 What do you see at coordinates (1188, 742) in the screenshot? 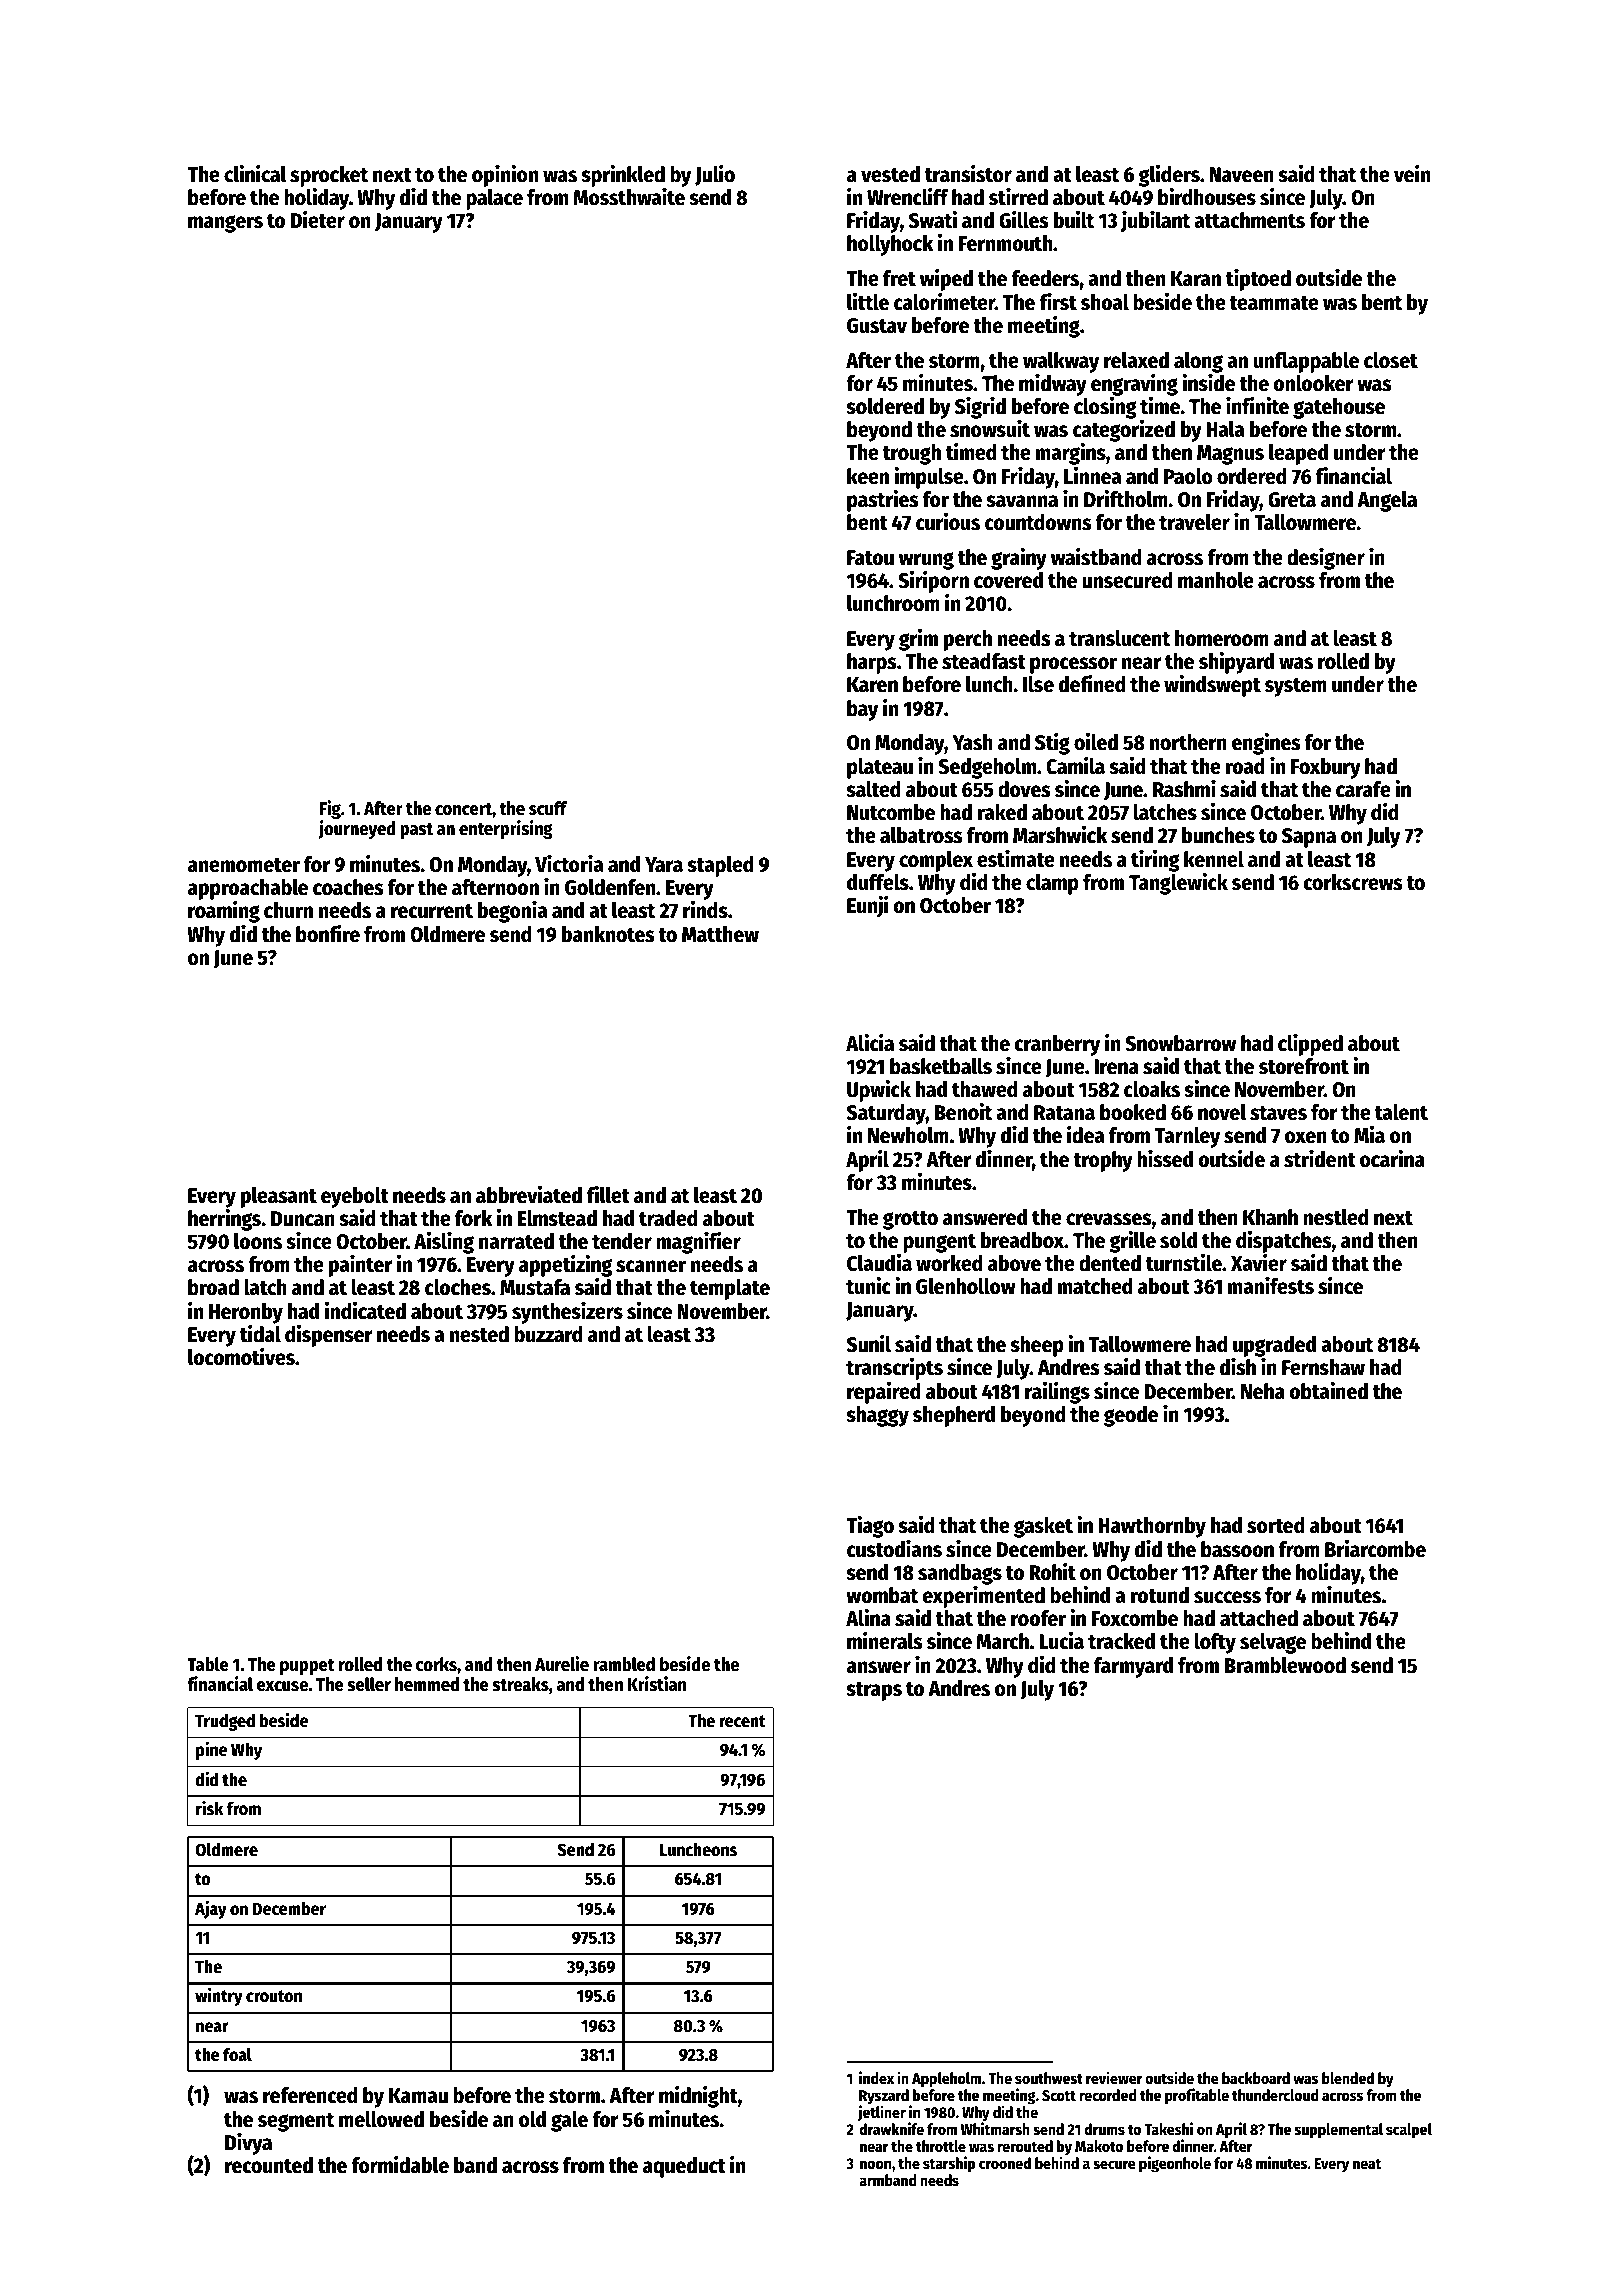
I see `northern` at bounding box center [1188, 742].
